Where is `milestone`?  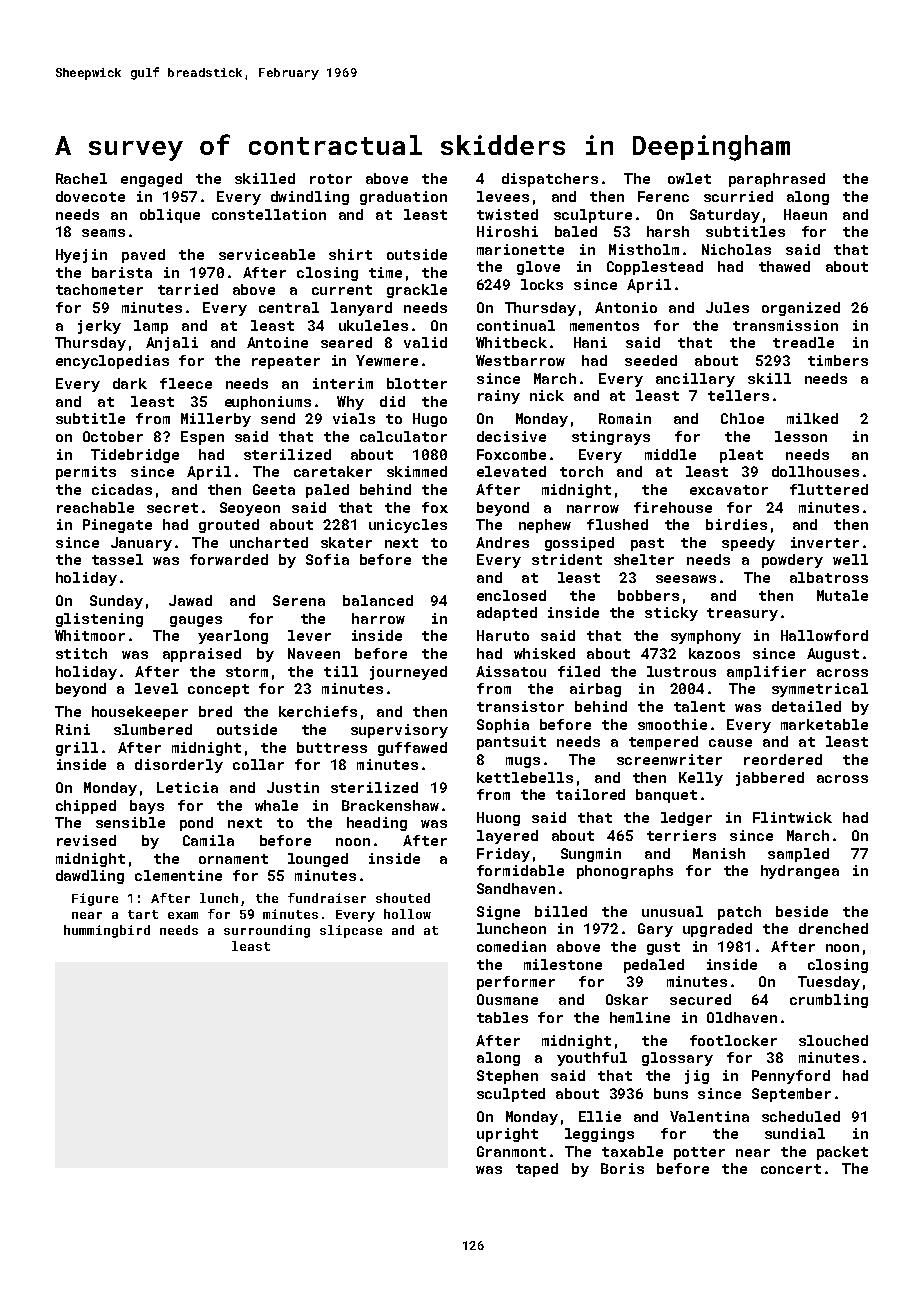 milestone is located at coordinates (563, 964).
